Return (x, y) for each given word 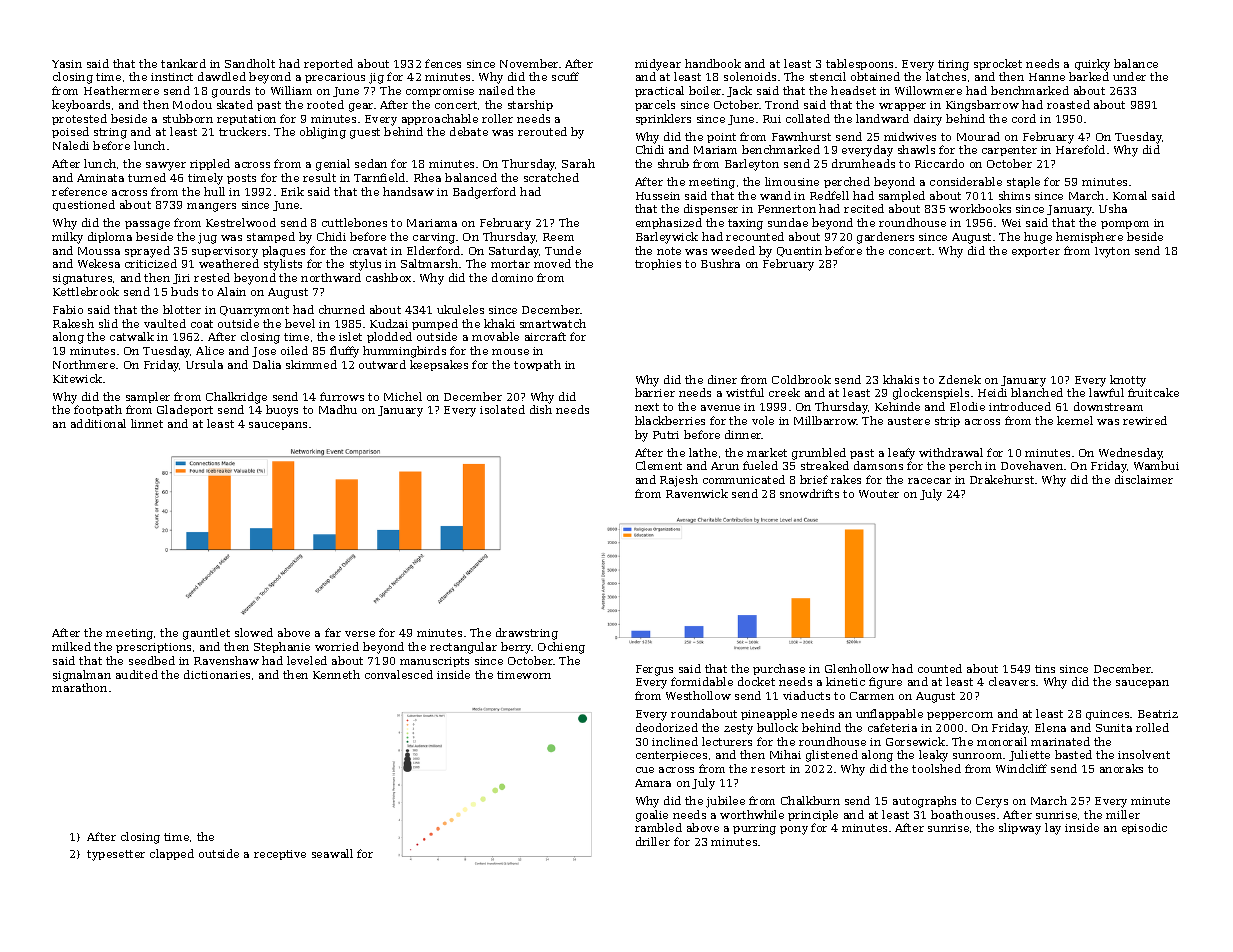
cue (645, 770)
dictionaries (217, 674)
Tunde (563, 250)
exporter (1036, 252)
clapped (172, 854)
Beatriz (1158, 714)
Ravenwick (697, 493)
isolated (502, 409)
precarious (335, 78)
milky (67, 238)
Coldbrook (801, 379)
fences (443, 63)
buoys (282, 411)
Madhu (338, 409)
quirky (1092, 65)
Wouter (879, 494)
